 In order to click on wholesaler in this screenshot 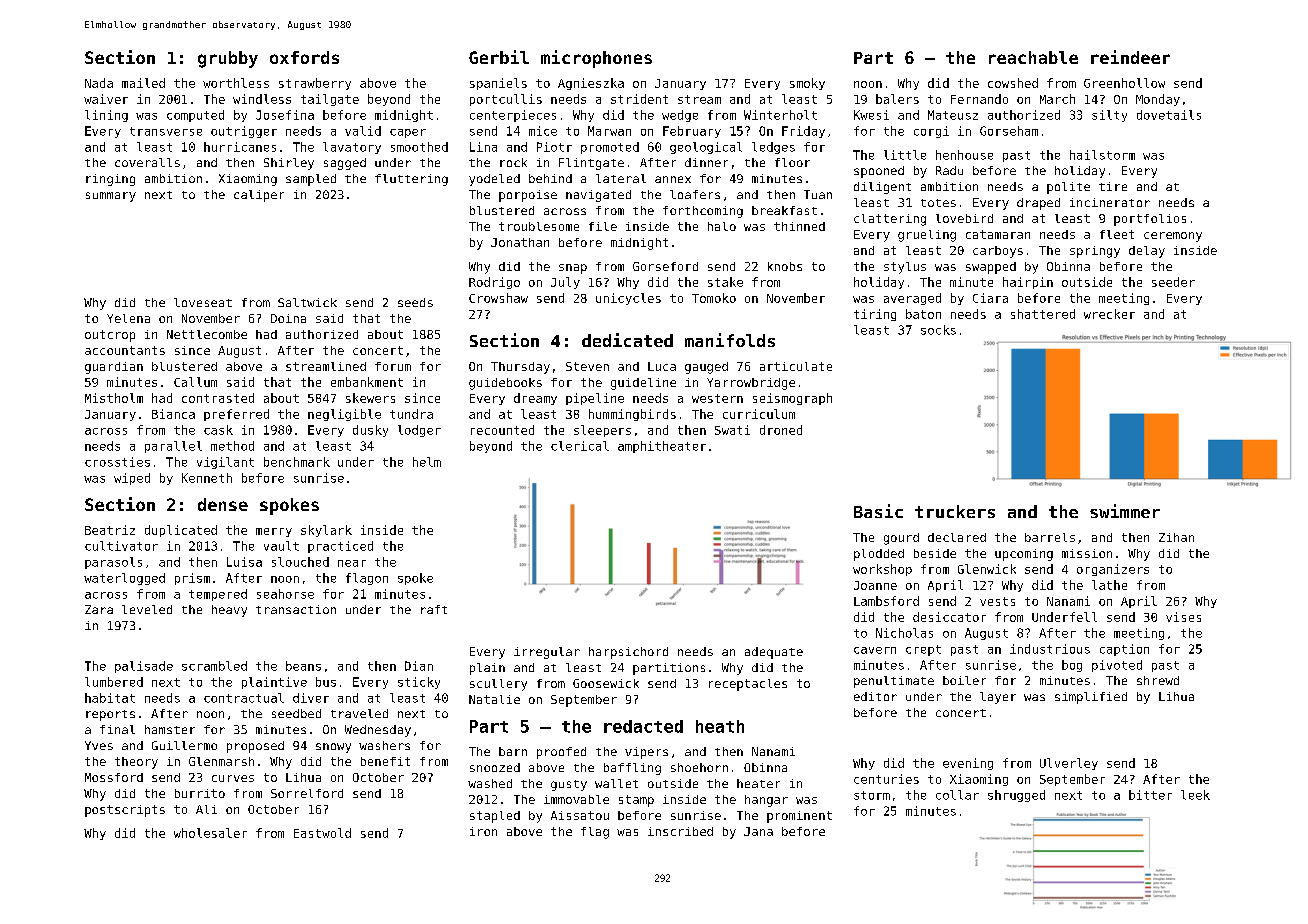, I will do `click(210, 833)`.
